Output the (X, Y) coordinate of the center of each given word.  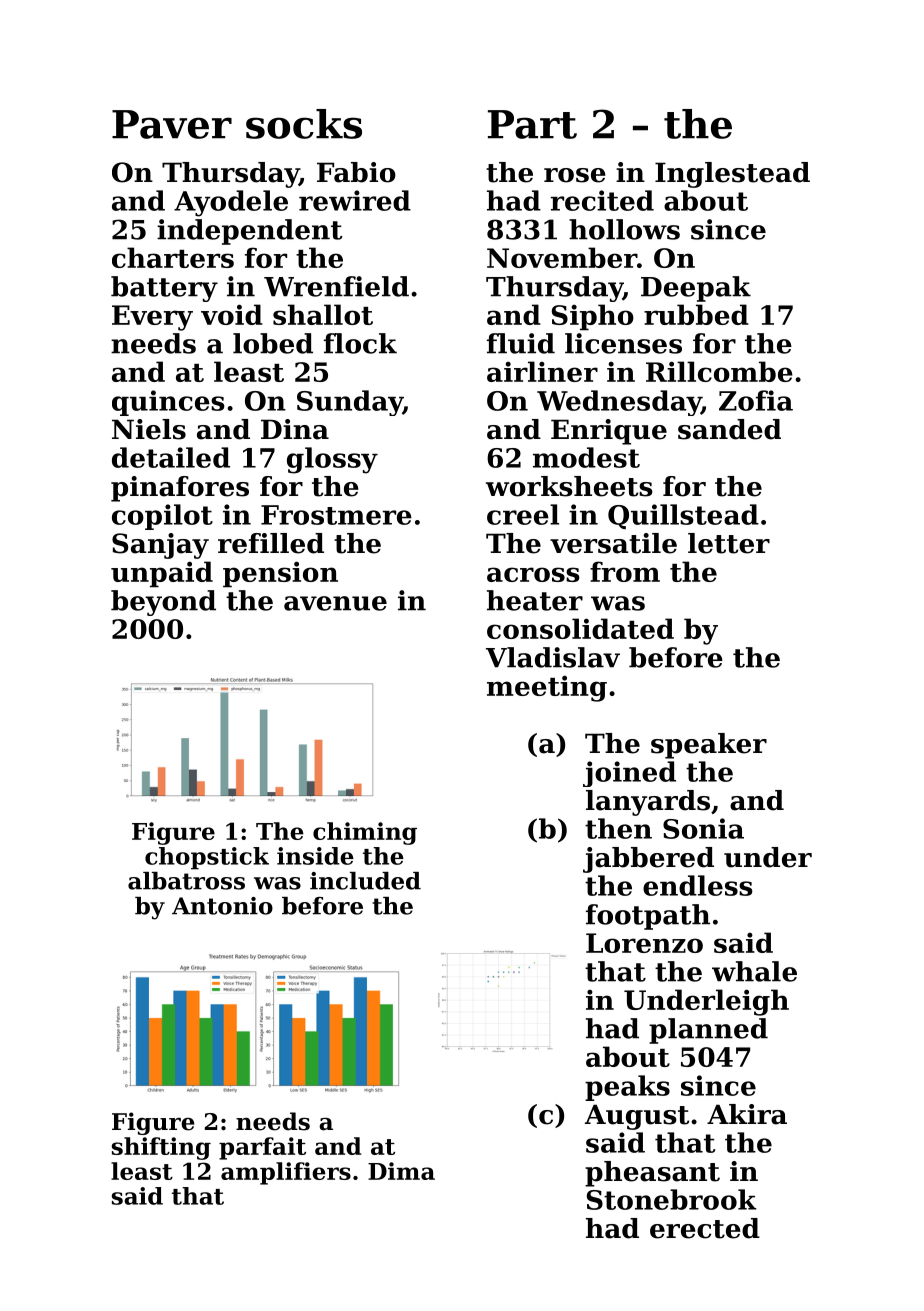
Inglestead (732, 175)
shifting (161, 1148)
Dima (401, 1171)
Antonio (222, 906)
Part (532, 124)
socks (304, 124)
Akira (747, 1114)
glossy (332, 460)
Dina (295, 429)
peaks (627, 1088)
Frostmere (336, 515)
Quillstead (683, 516)
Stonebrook (672, 1199)
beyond (163, 603)
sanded (729, 429)
